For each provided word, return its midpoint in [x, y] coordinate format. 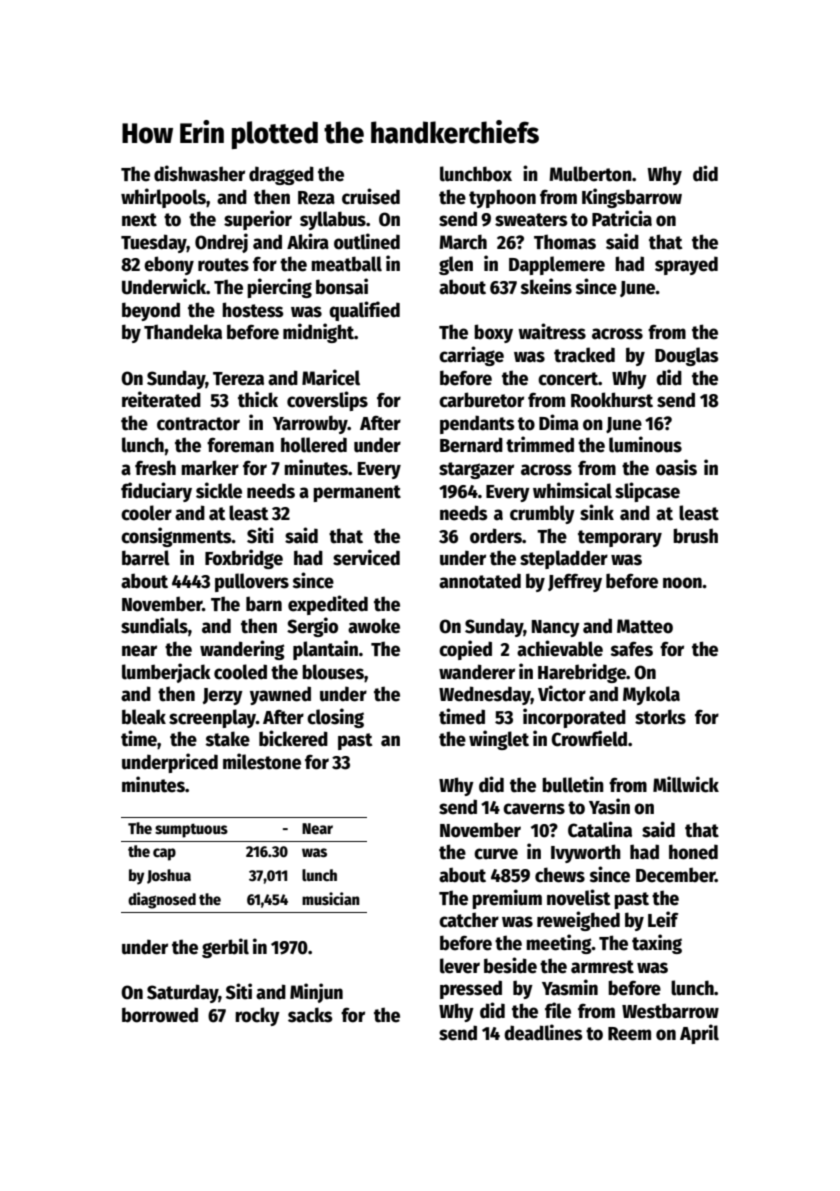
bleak [144, 717]
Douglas [686, 356]
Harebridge [582, 673]
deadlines [543, 1032]
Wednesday [485, 695]
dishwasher [199, 173]
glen [456, 265]
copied [465, 650]
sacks [310, 1015]
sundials [154, 625]
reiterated [161, 399]
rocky [257, 1016]
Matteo [645, 626]
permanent [357, 493]
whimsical [572, 490]
